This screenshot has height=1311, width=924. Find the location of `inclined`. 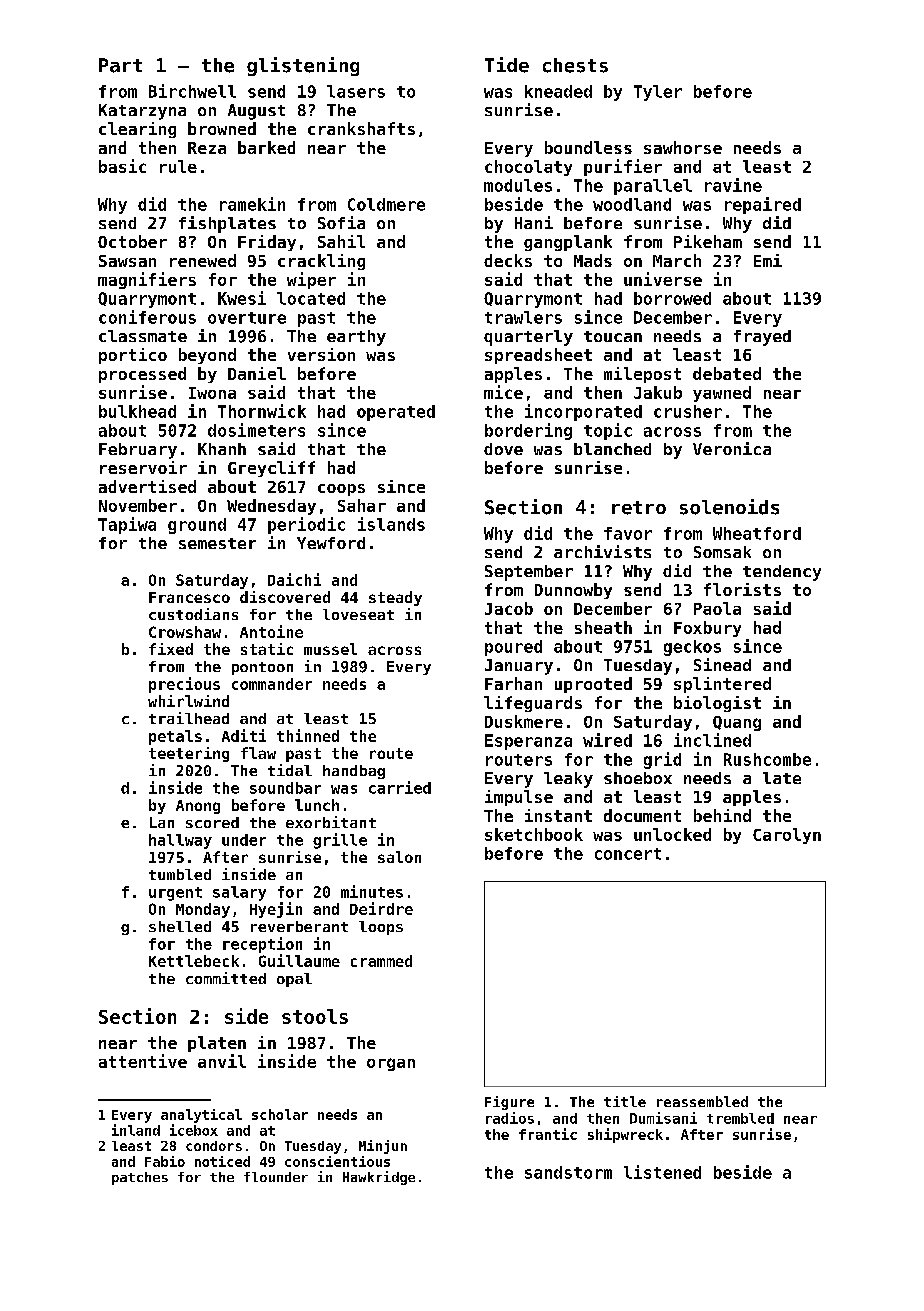

inclined is located at coordinates (712, 740).
